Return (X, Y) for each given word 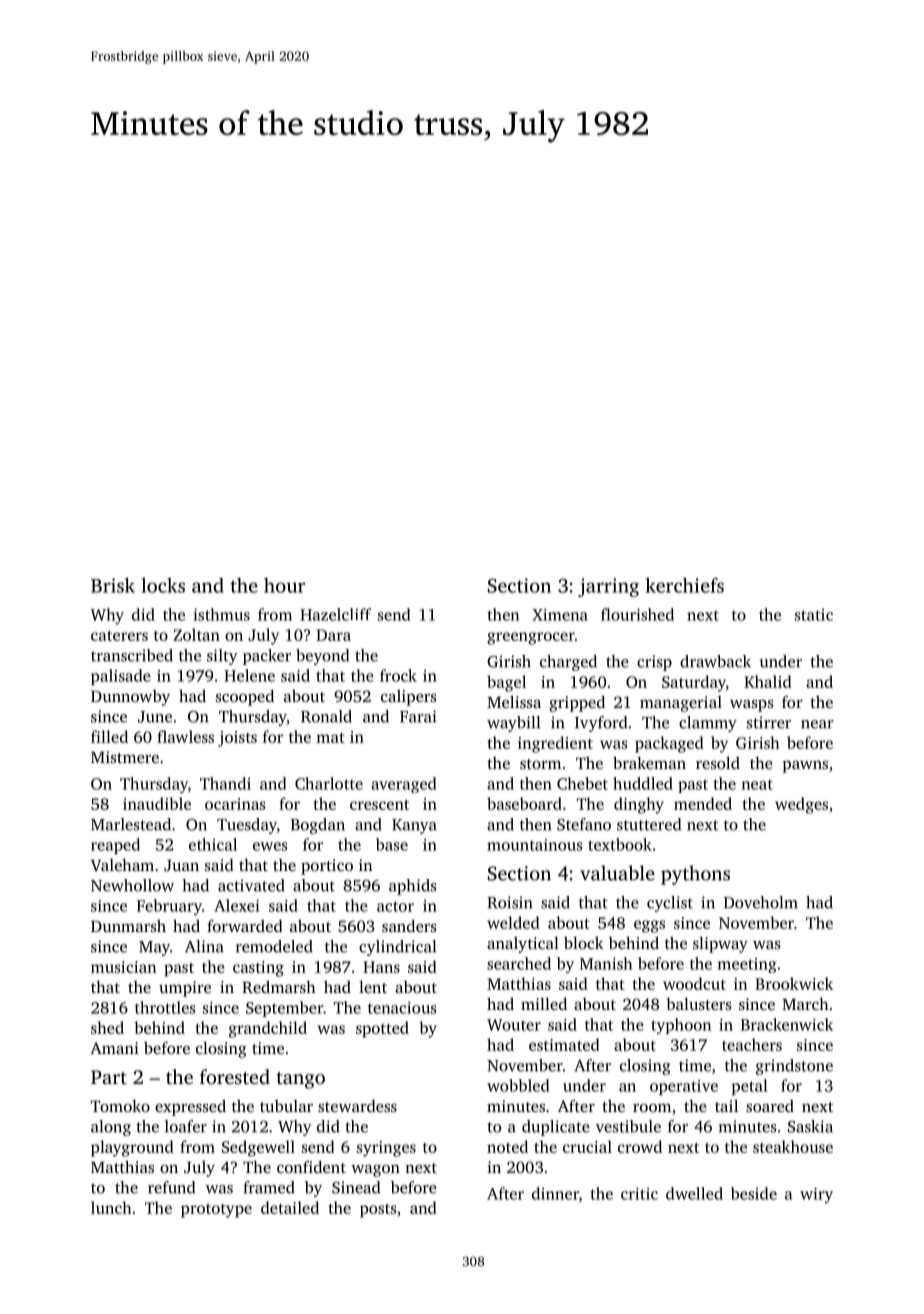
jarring (608, 587)
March (805, 1004)
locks (163, 585)
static (814, 615)
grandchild (268, 1029)
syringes (386, 1149)
